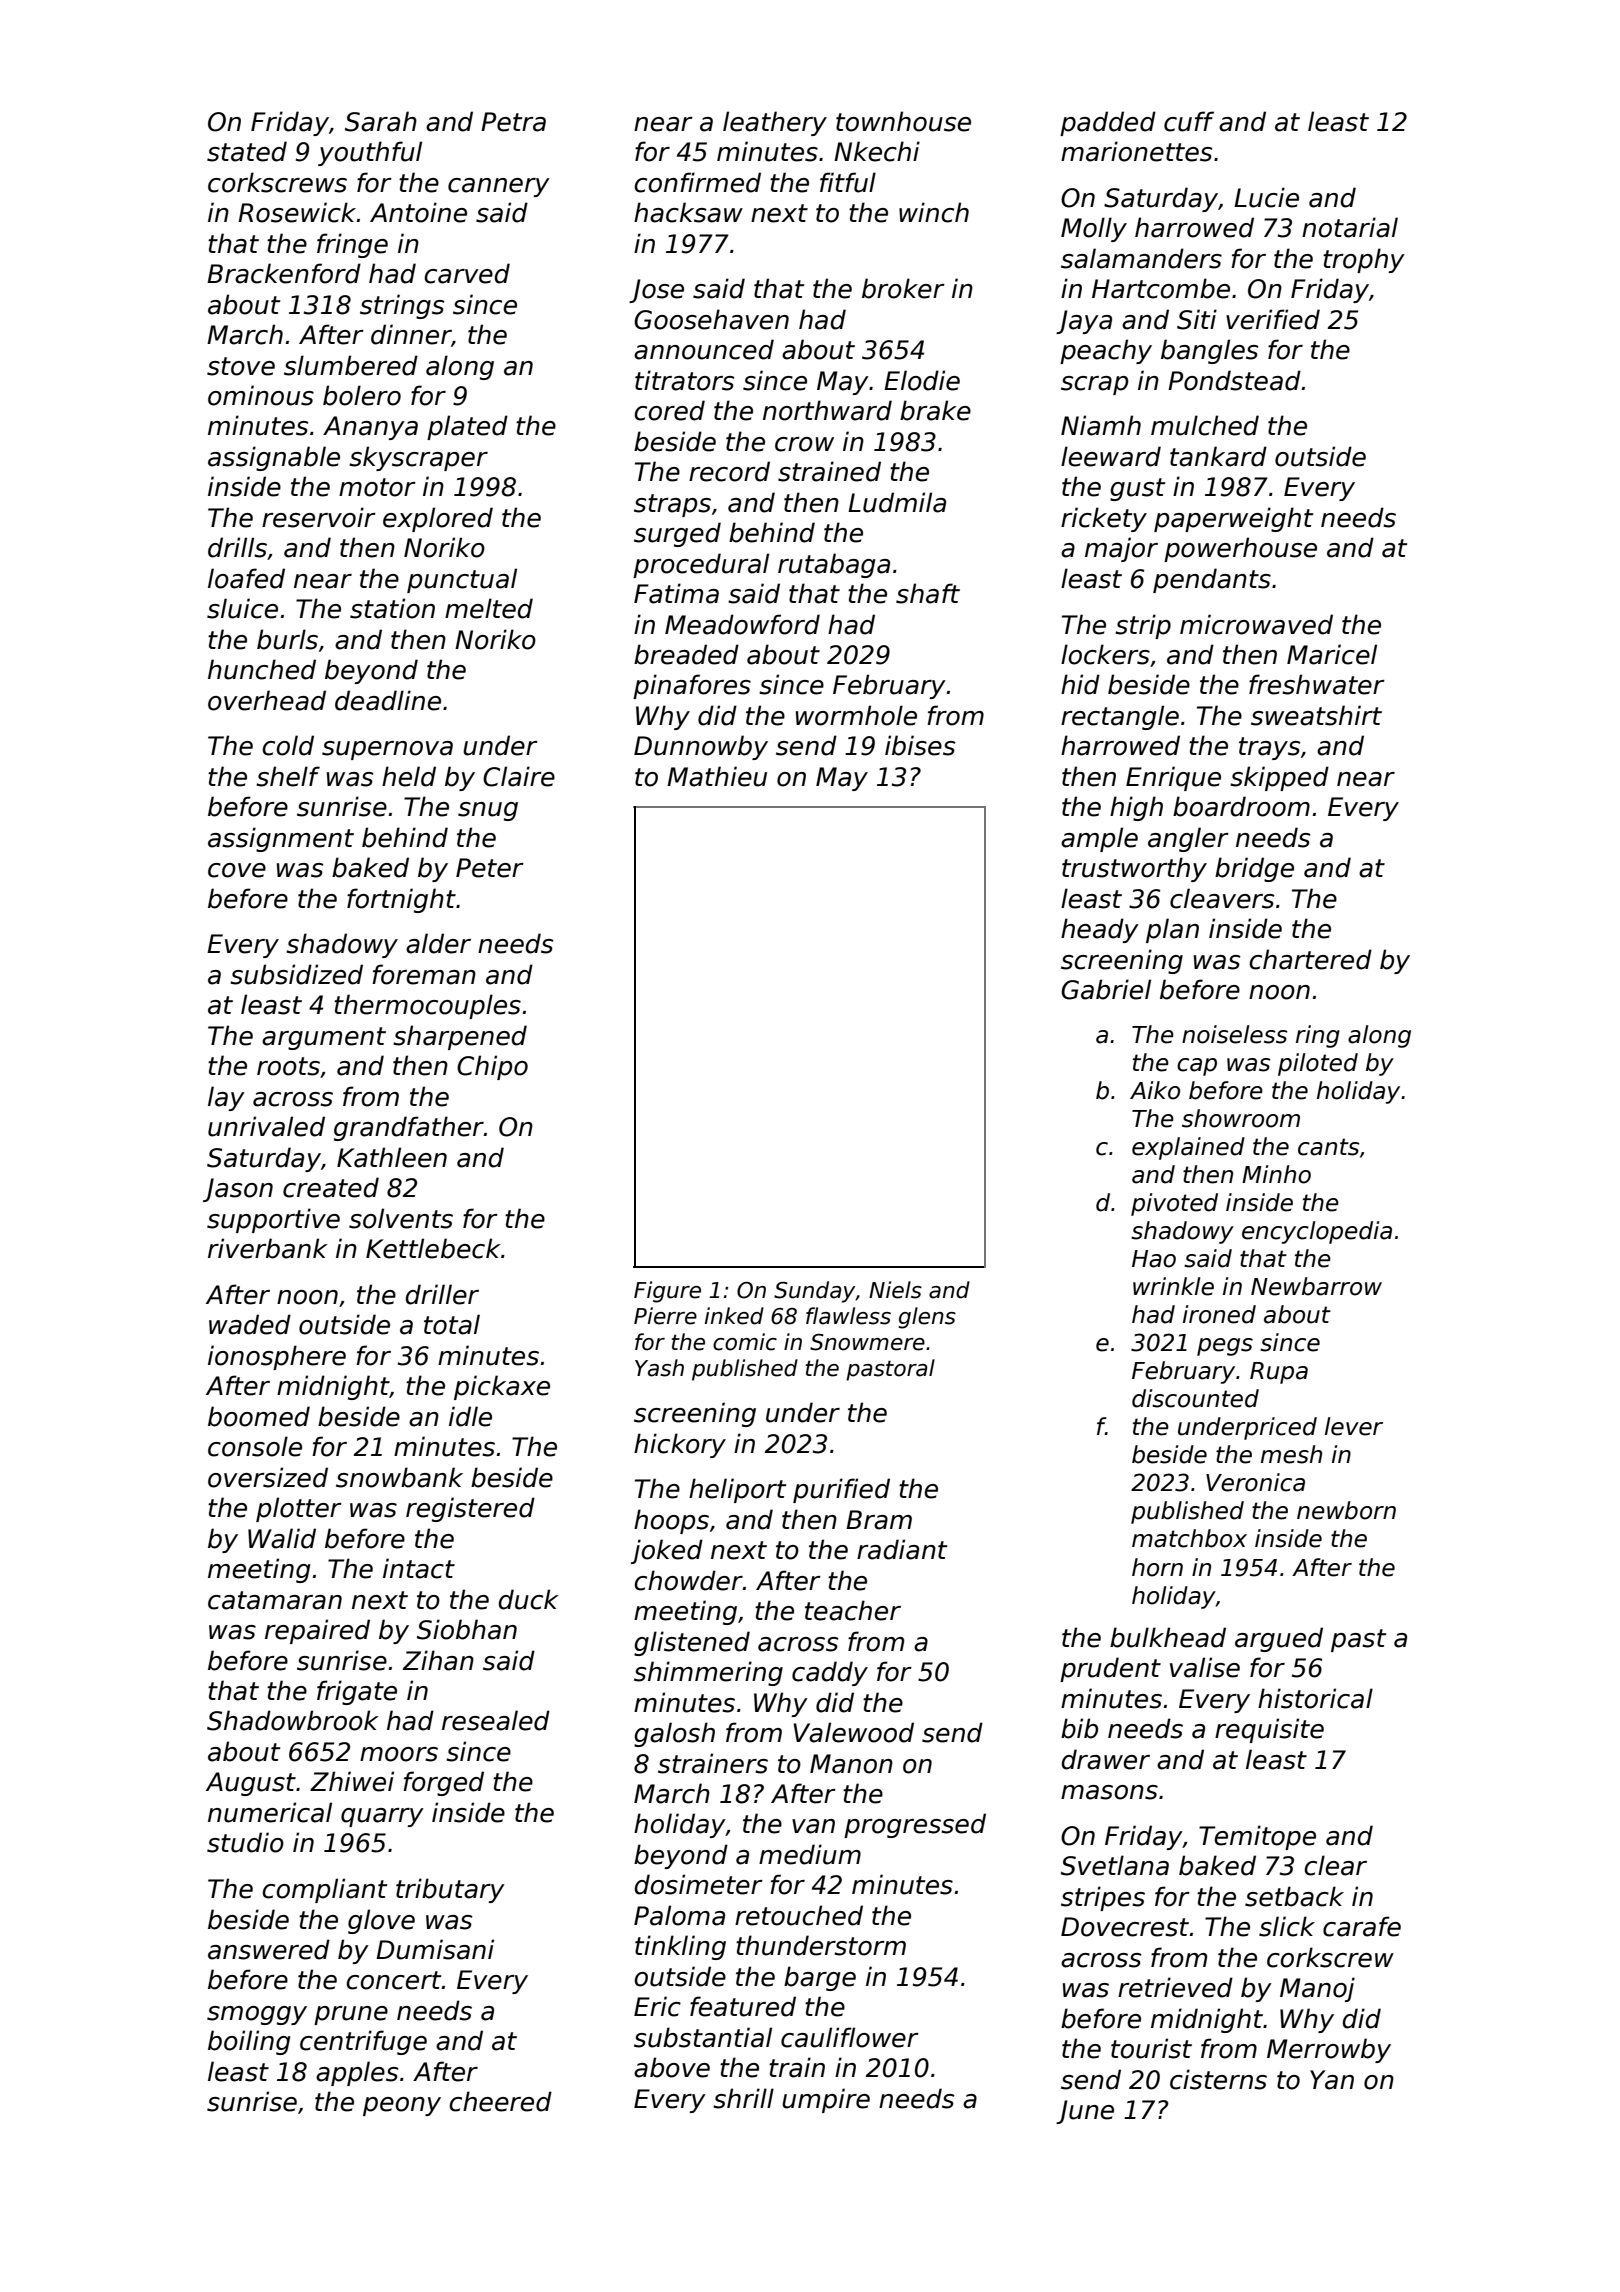  I want to click on Sunday, so click(815, 1292).
